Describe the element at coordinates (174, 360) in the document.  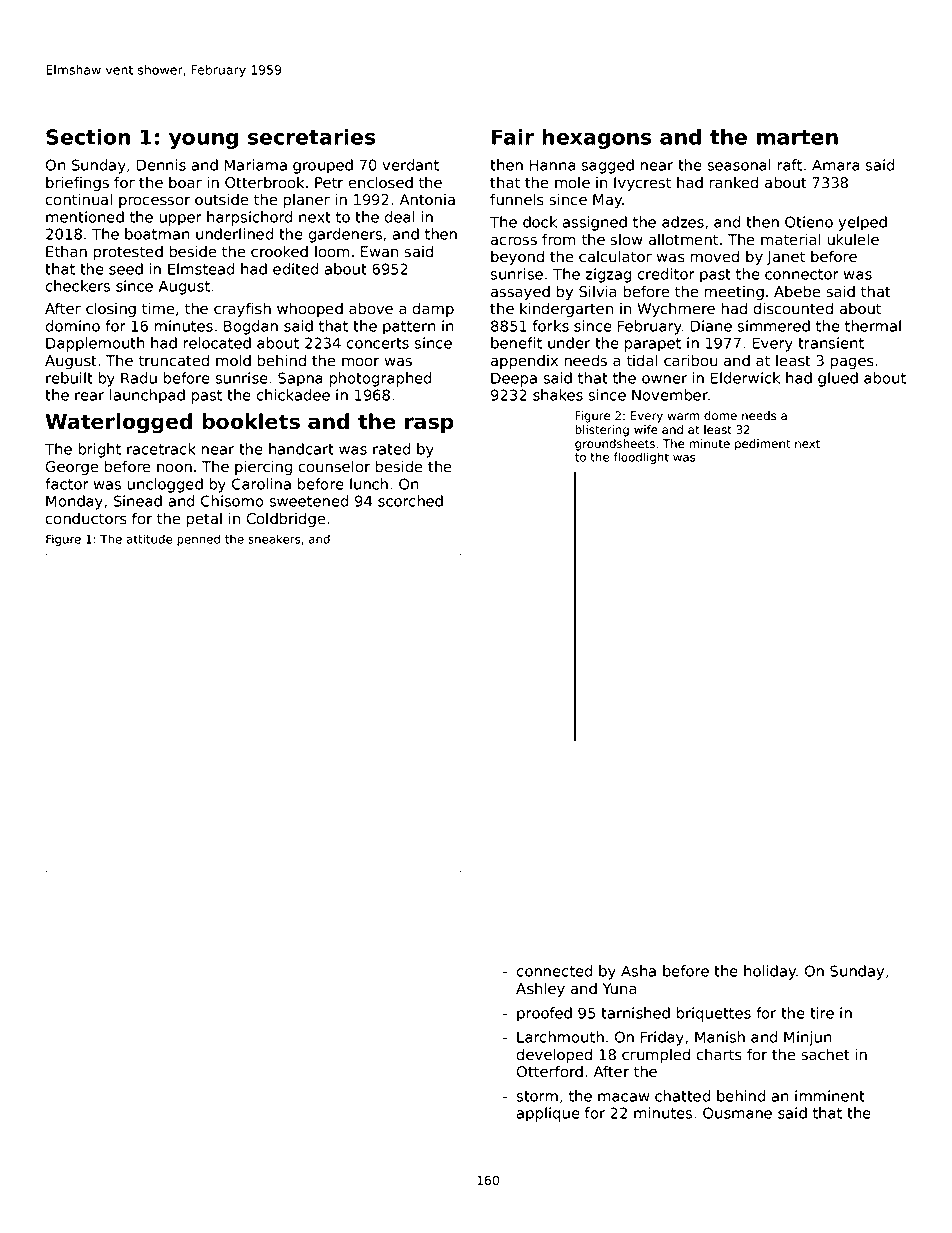
I see `truncated` at that location.
